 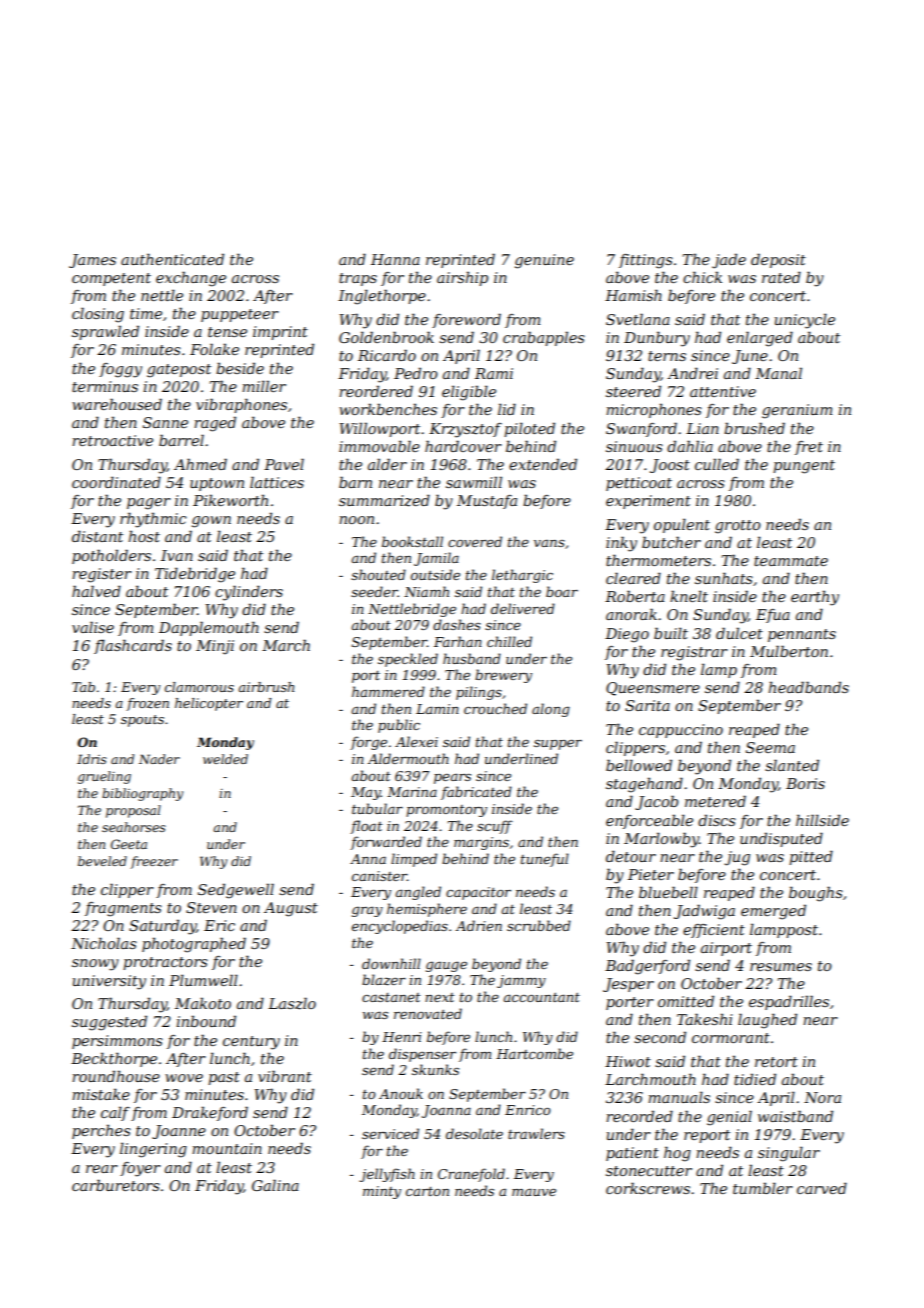 What do you see at coordinates (427, 1191) in the image?
I see `carton` at bounding box center [427, 1191].
